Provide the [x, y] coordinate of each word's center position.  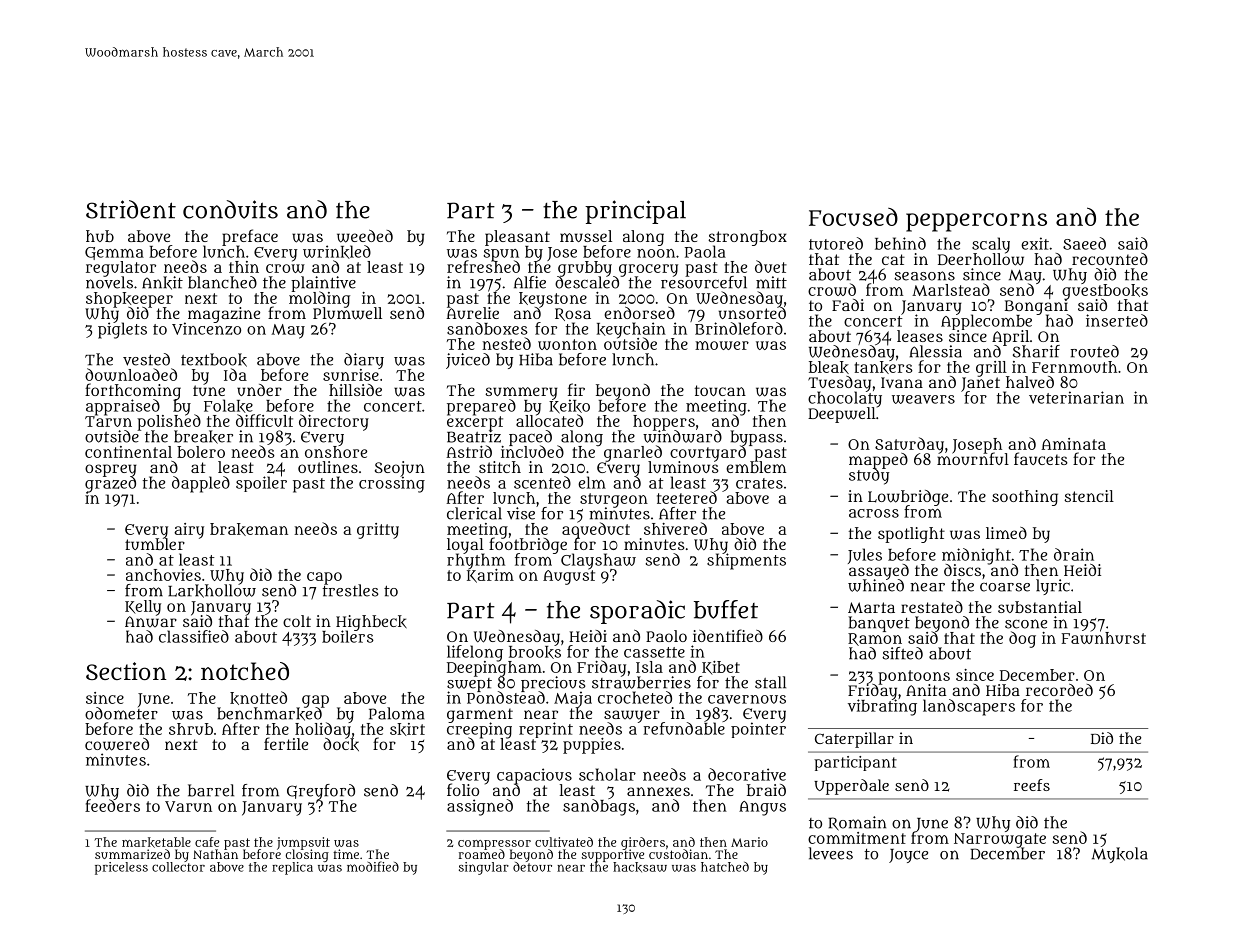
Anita [926, 690]
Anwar [151, 621]
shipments [746, 562]
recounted [1110, 259]
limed [1006, 533]
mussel [586, 236]
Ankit [162, 283]
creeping [479, 730]
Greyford [321, 792]
